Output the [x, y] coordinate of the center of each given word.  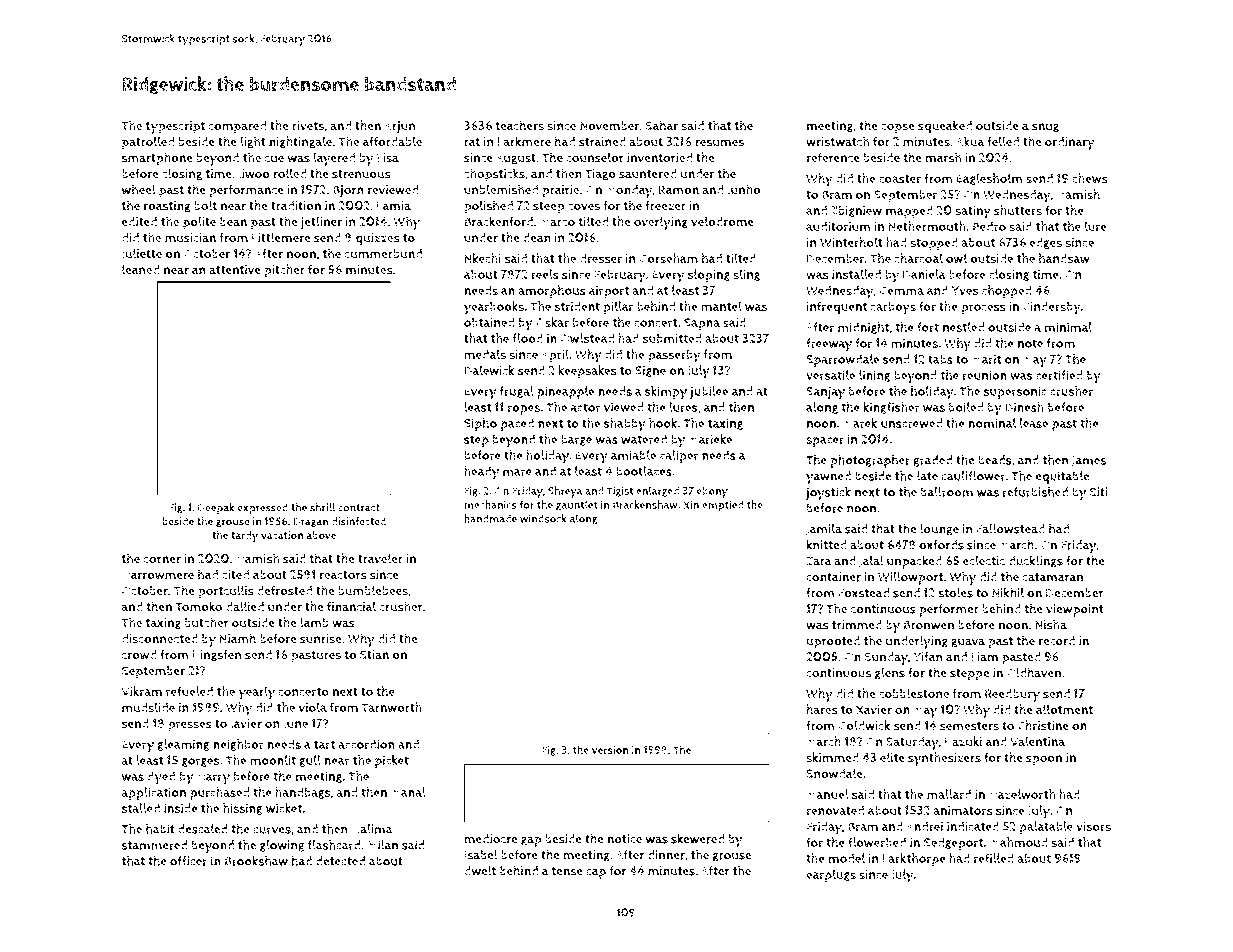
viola [313, 707]
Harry [213, 778]
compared [237, 127]
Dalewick [489, 370]
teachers [519, 125]
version [610, 750]
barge [576, 440]
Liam [984, 657]
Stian [374, 654]
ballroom [947, 492]
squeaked [945, 127]
